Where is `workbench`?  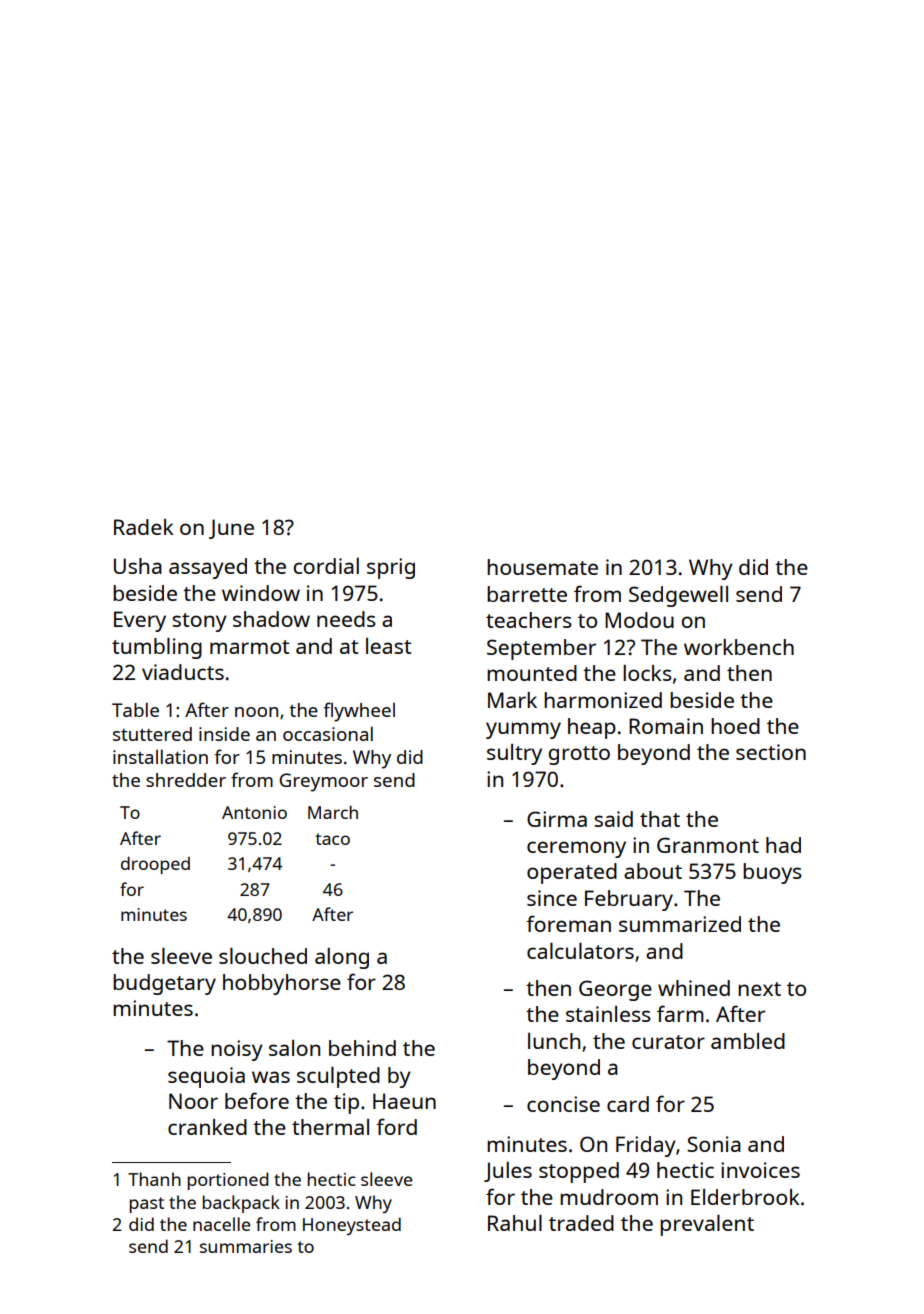
workbench is located at coordinates (739, 647).
